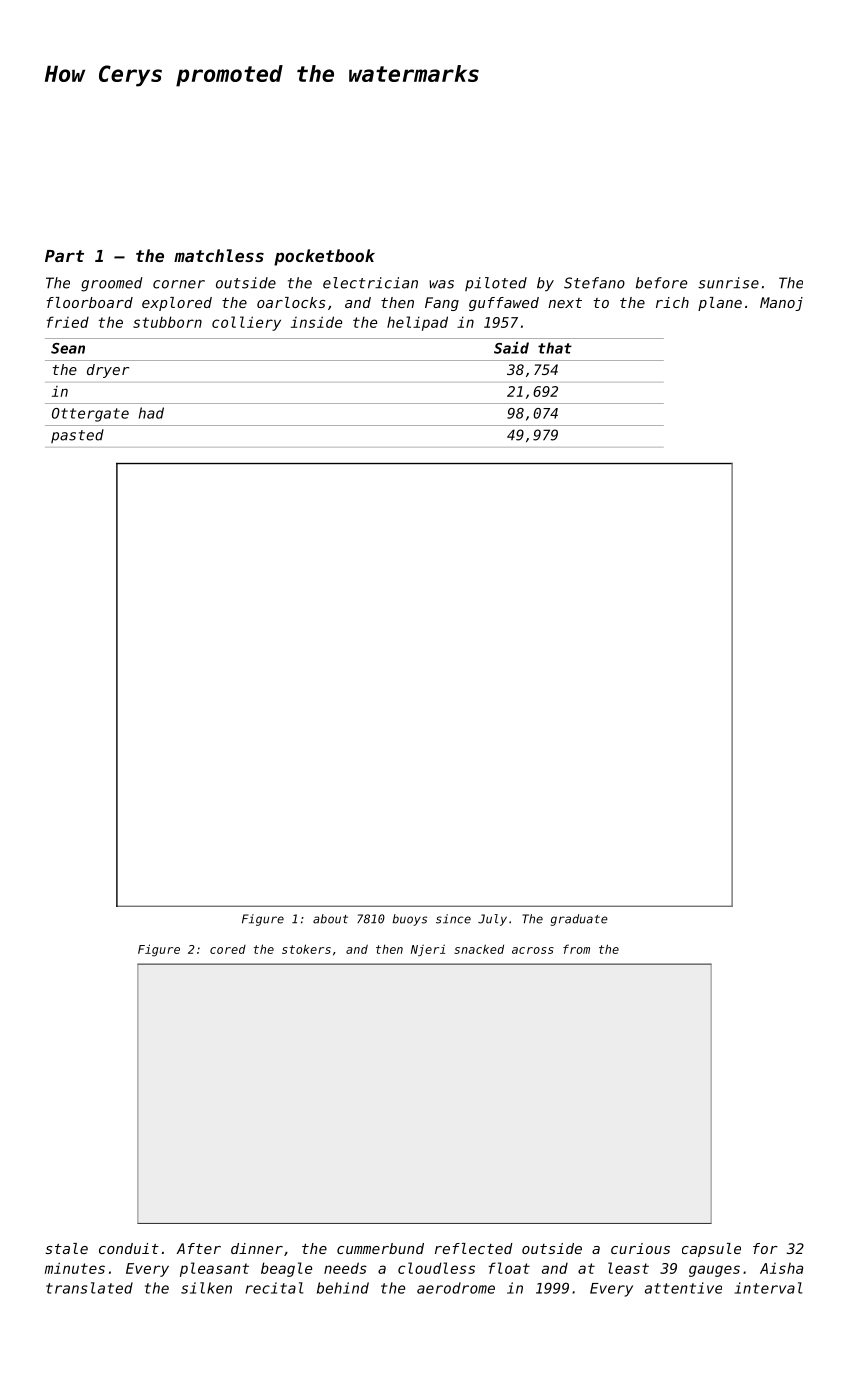 The image size is (849, 1400). Describe the element at coordinates (781, 304) in the screenshot. I see `Manoj` at that location.
